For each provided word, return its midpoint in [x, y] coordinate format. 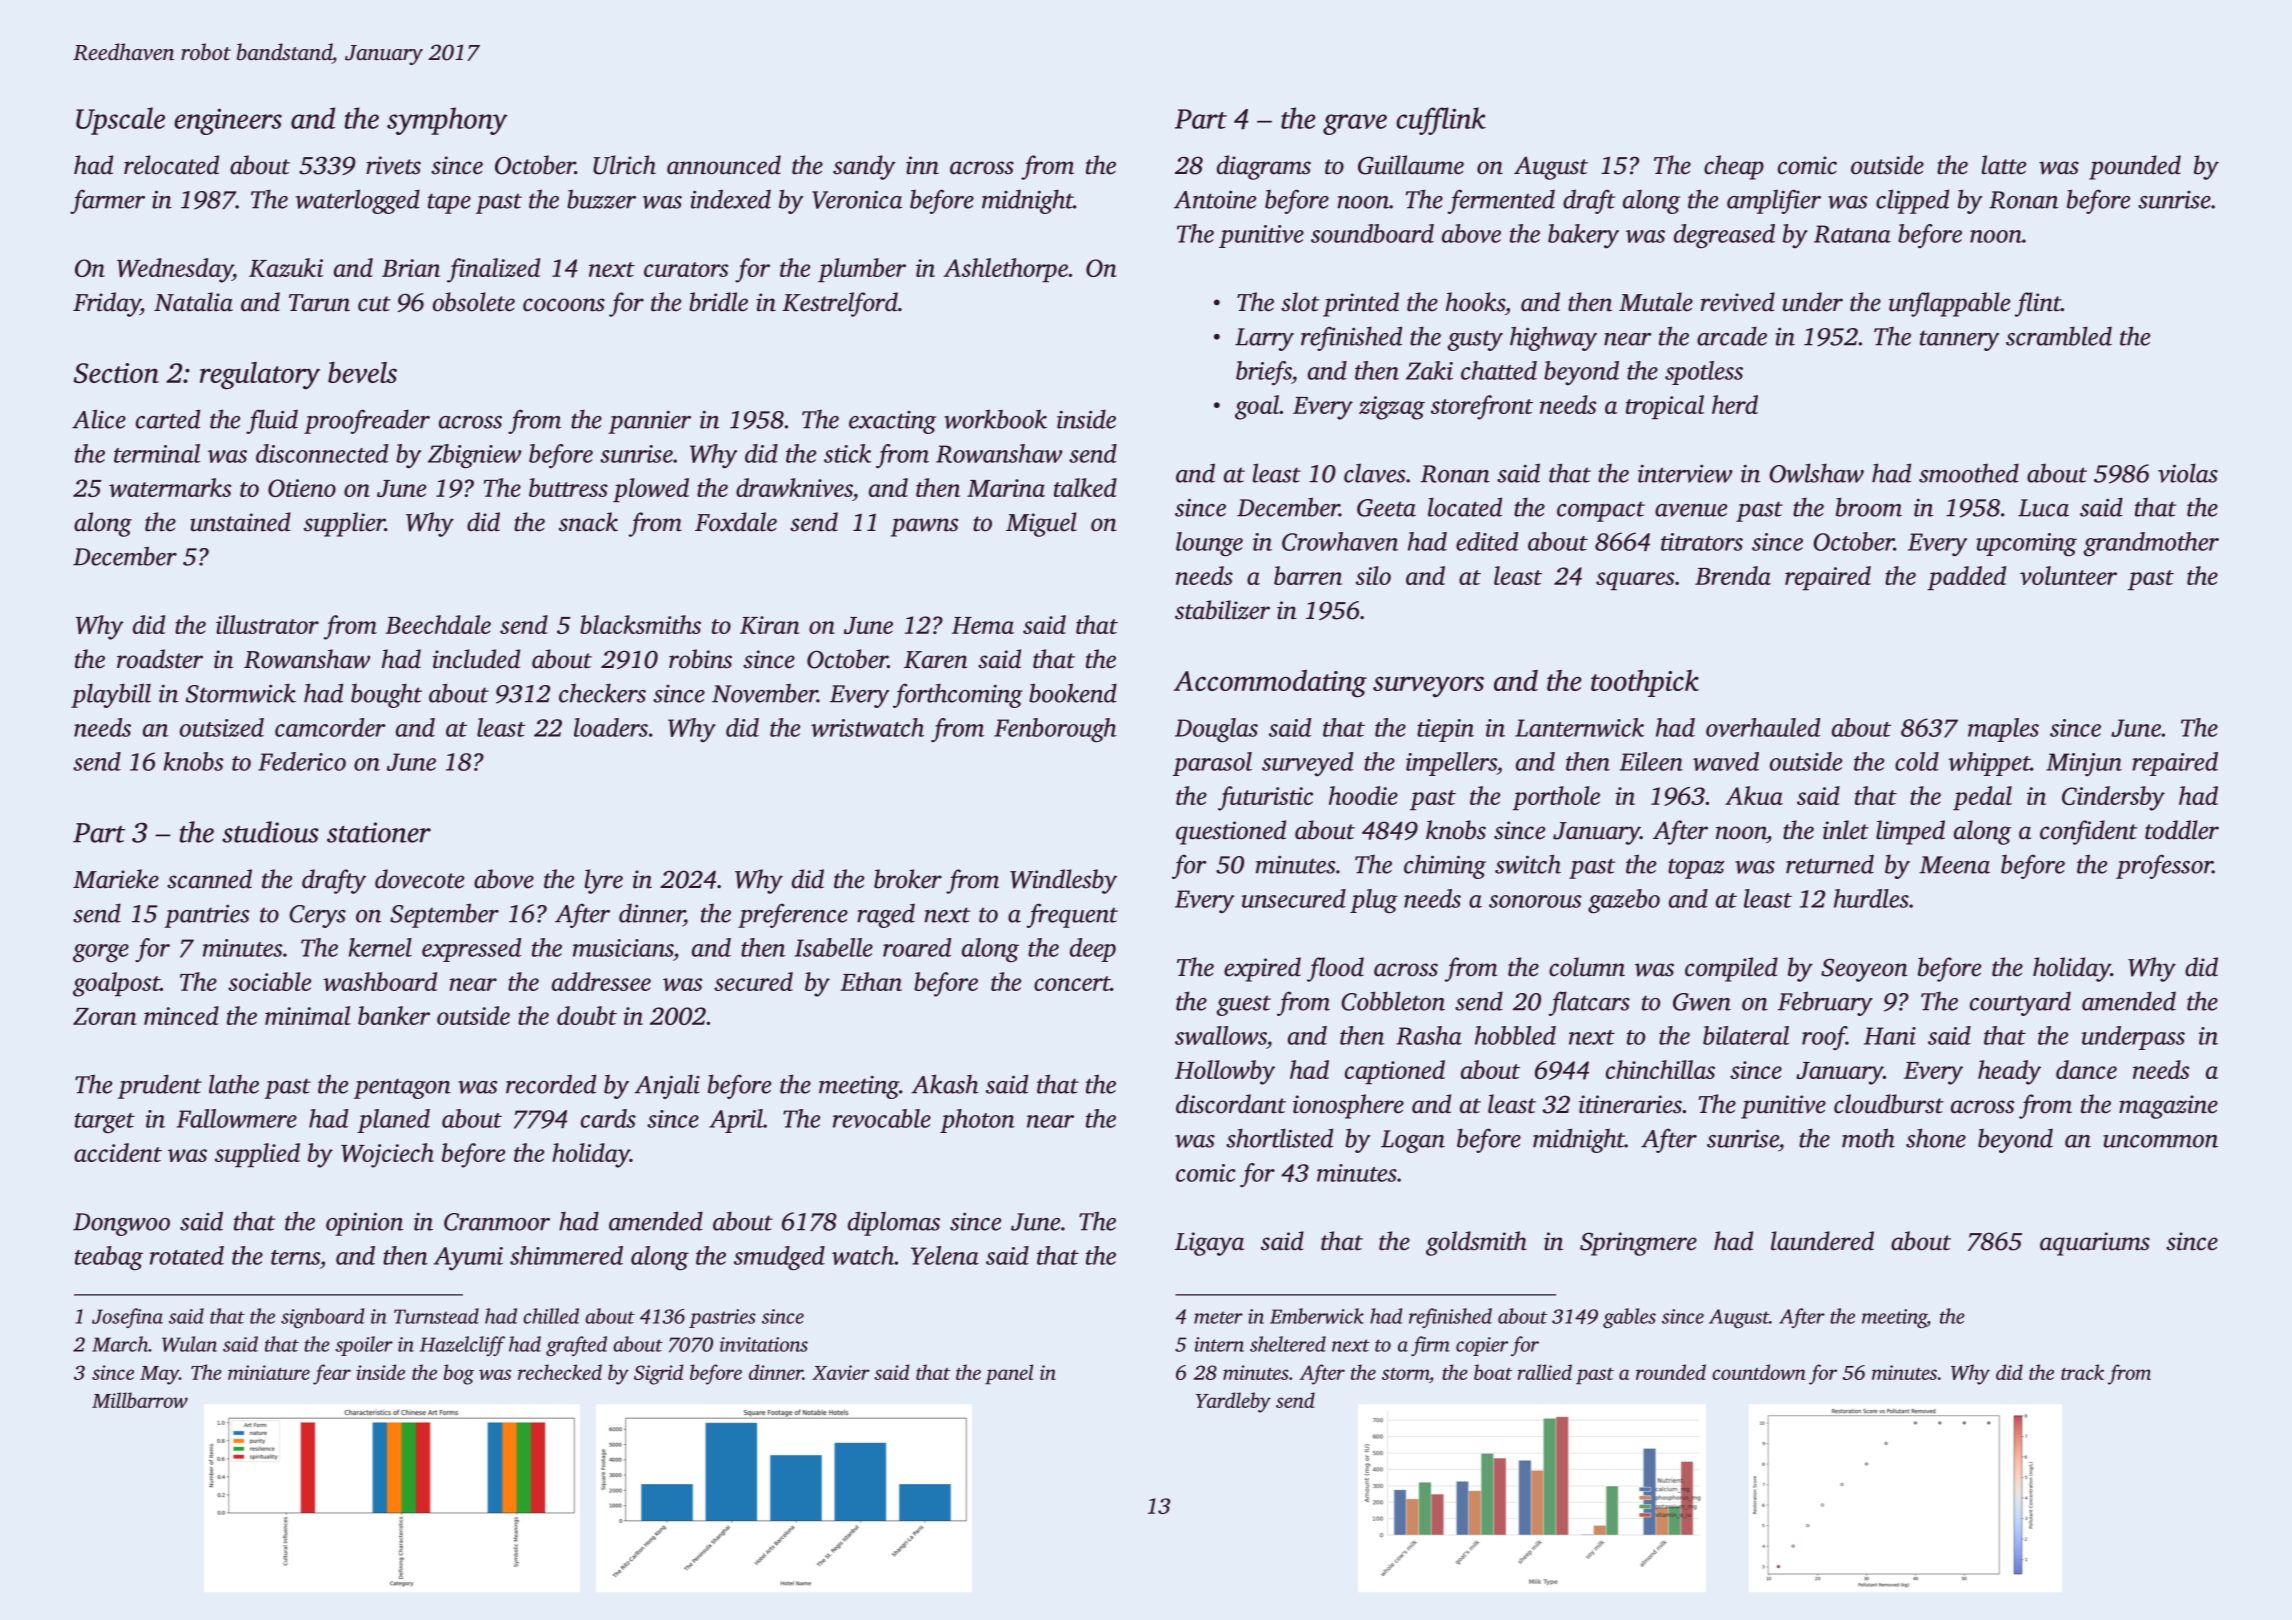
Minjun [2084, 764]
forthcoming [958, 695]
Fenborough [1055, 730]
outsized [222, 727]
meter [1218, 1317]
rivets [393, 165]
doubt [587, 1015]
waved [1726, 761]
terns [295, 1257]
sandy [864, 167]
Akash [945, 1084]
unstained [240, 522]
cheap [1734, 167]
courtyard [2020, 1004]
